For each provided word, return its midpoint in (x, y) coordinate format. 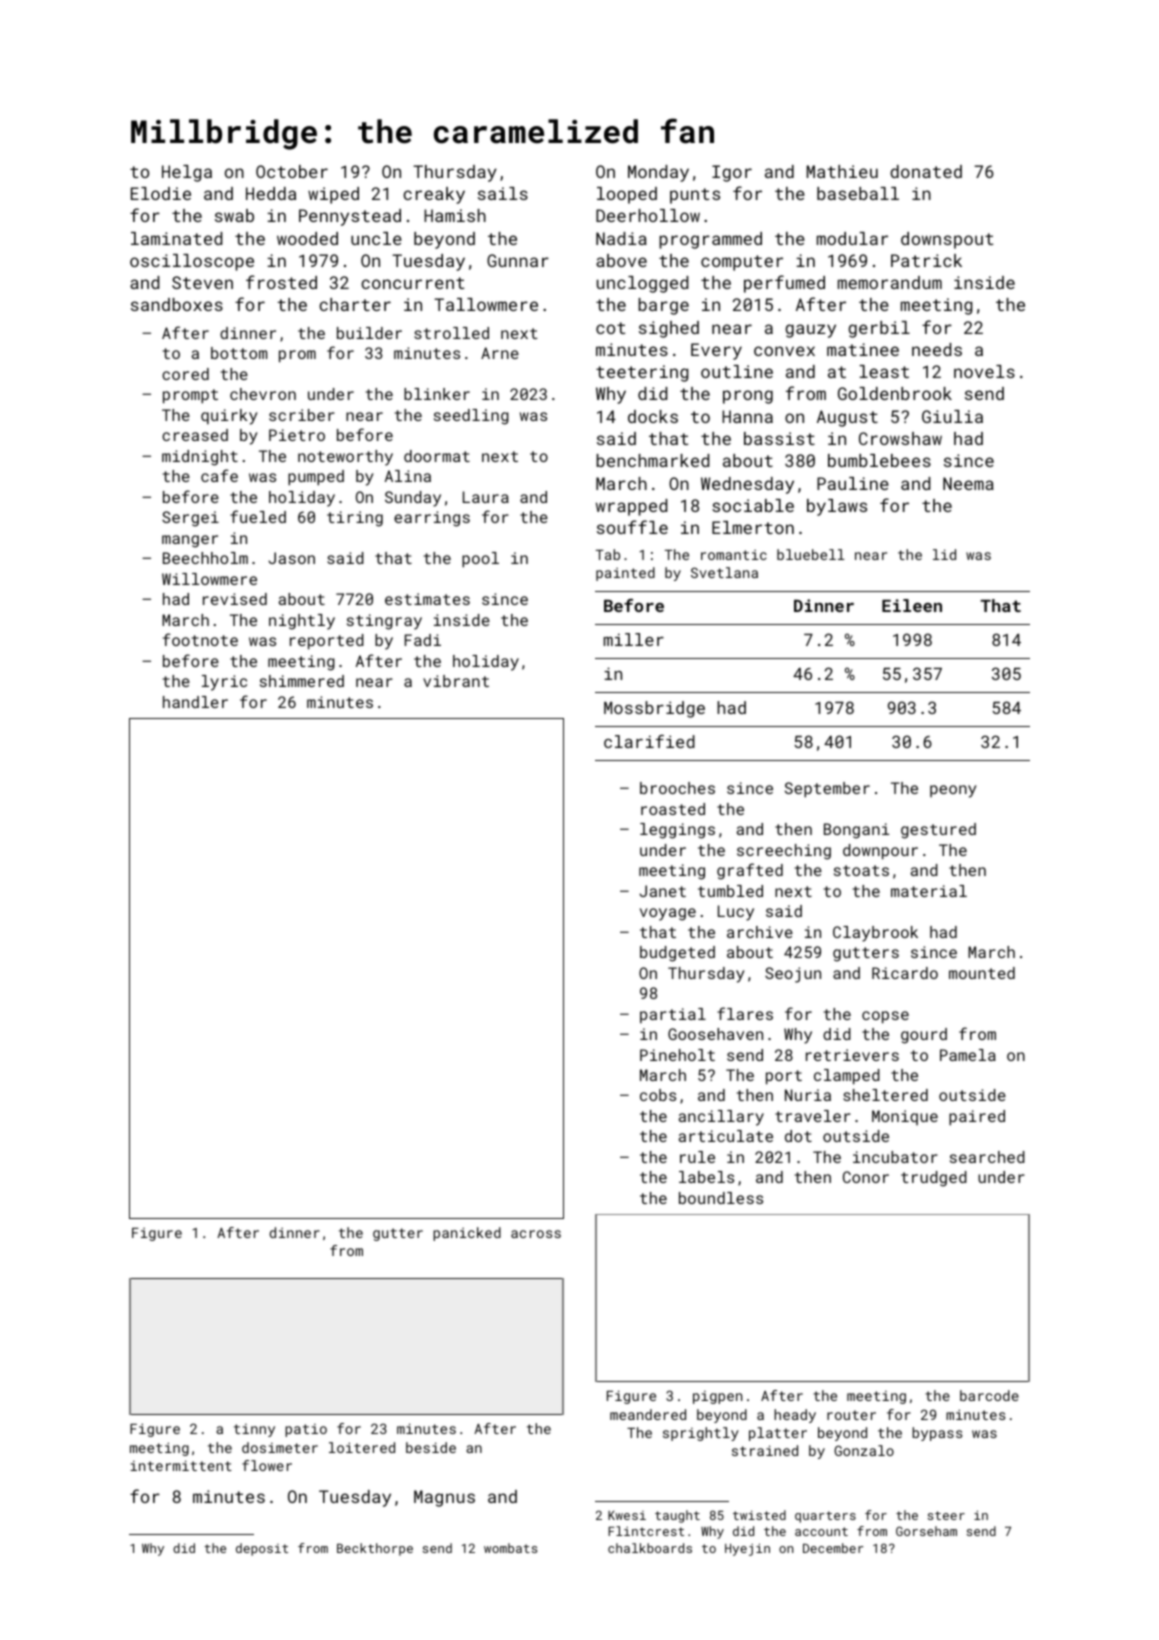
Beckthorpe (375, 1549)
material (929, 891)
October (292, 171)
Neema (968, 483)
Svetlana (724, 572)
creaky (434, 195)
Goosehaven (715, 1034)
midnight (200, 458)
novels (984, 371)
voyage (668, 914)
